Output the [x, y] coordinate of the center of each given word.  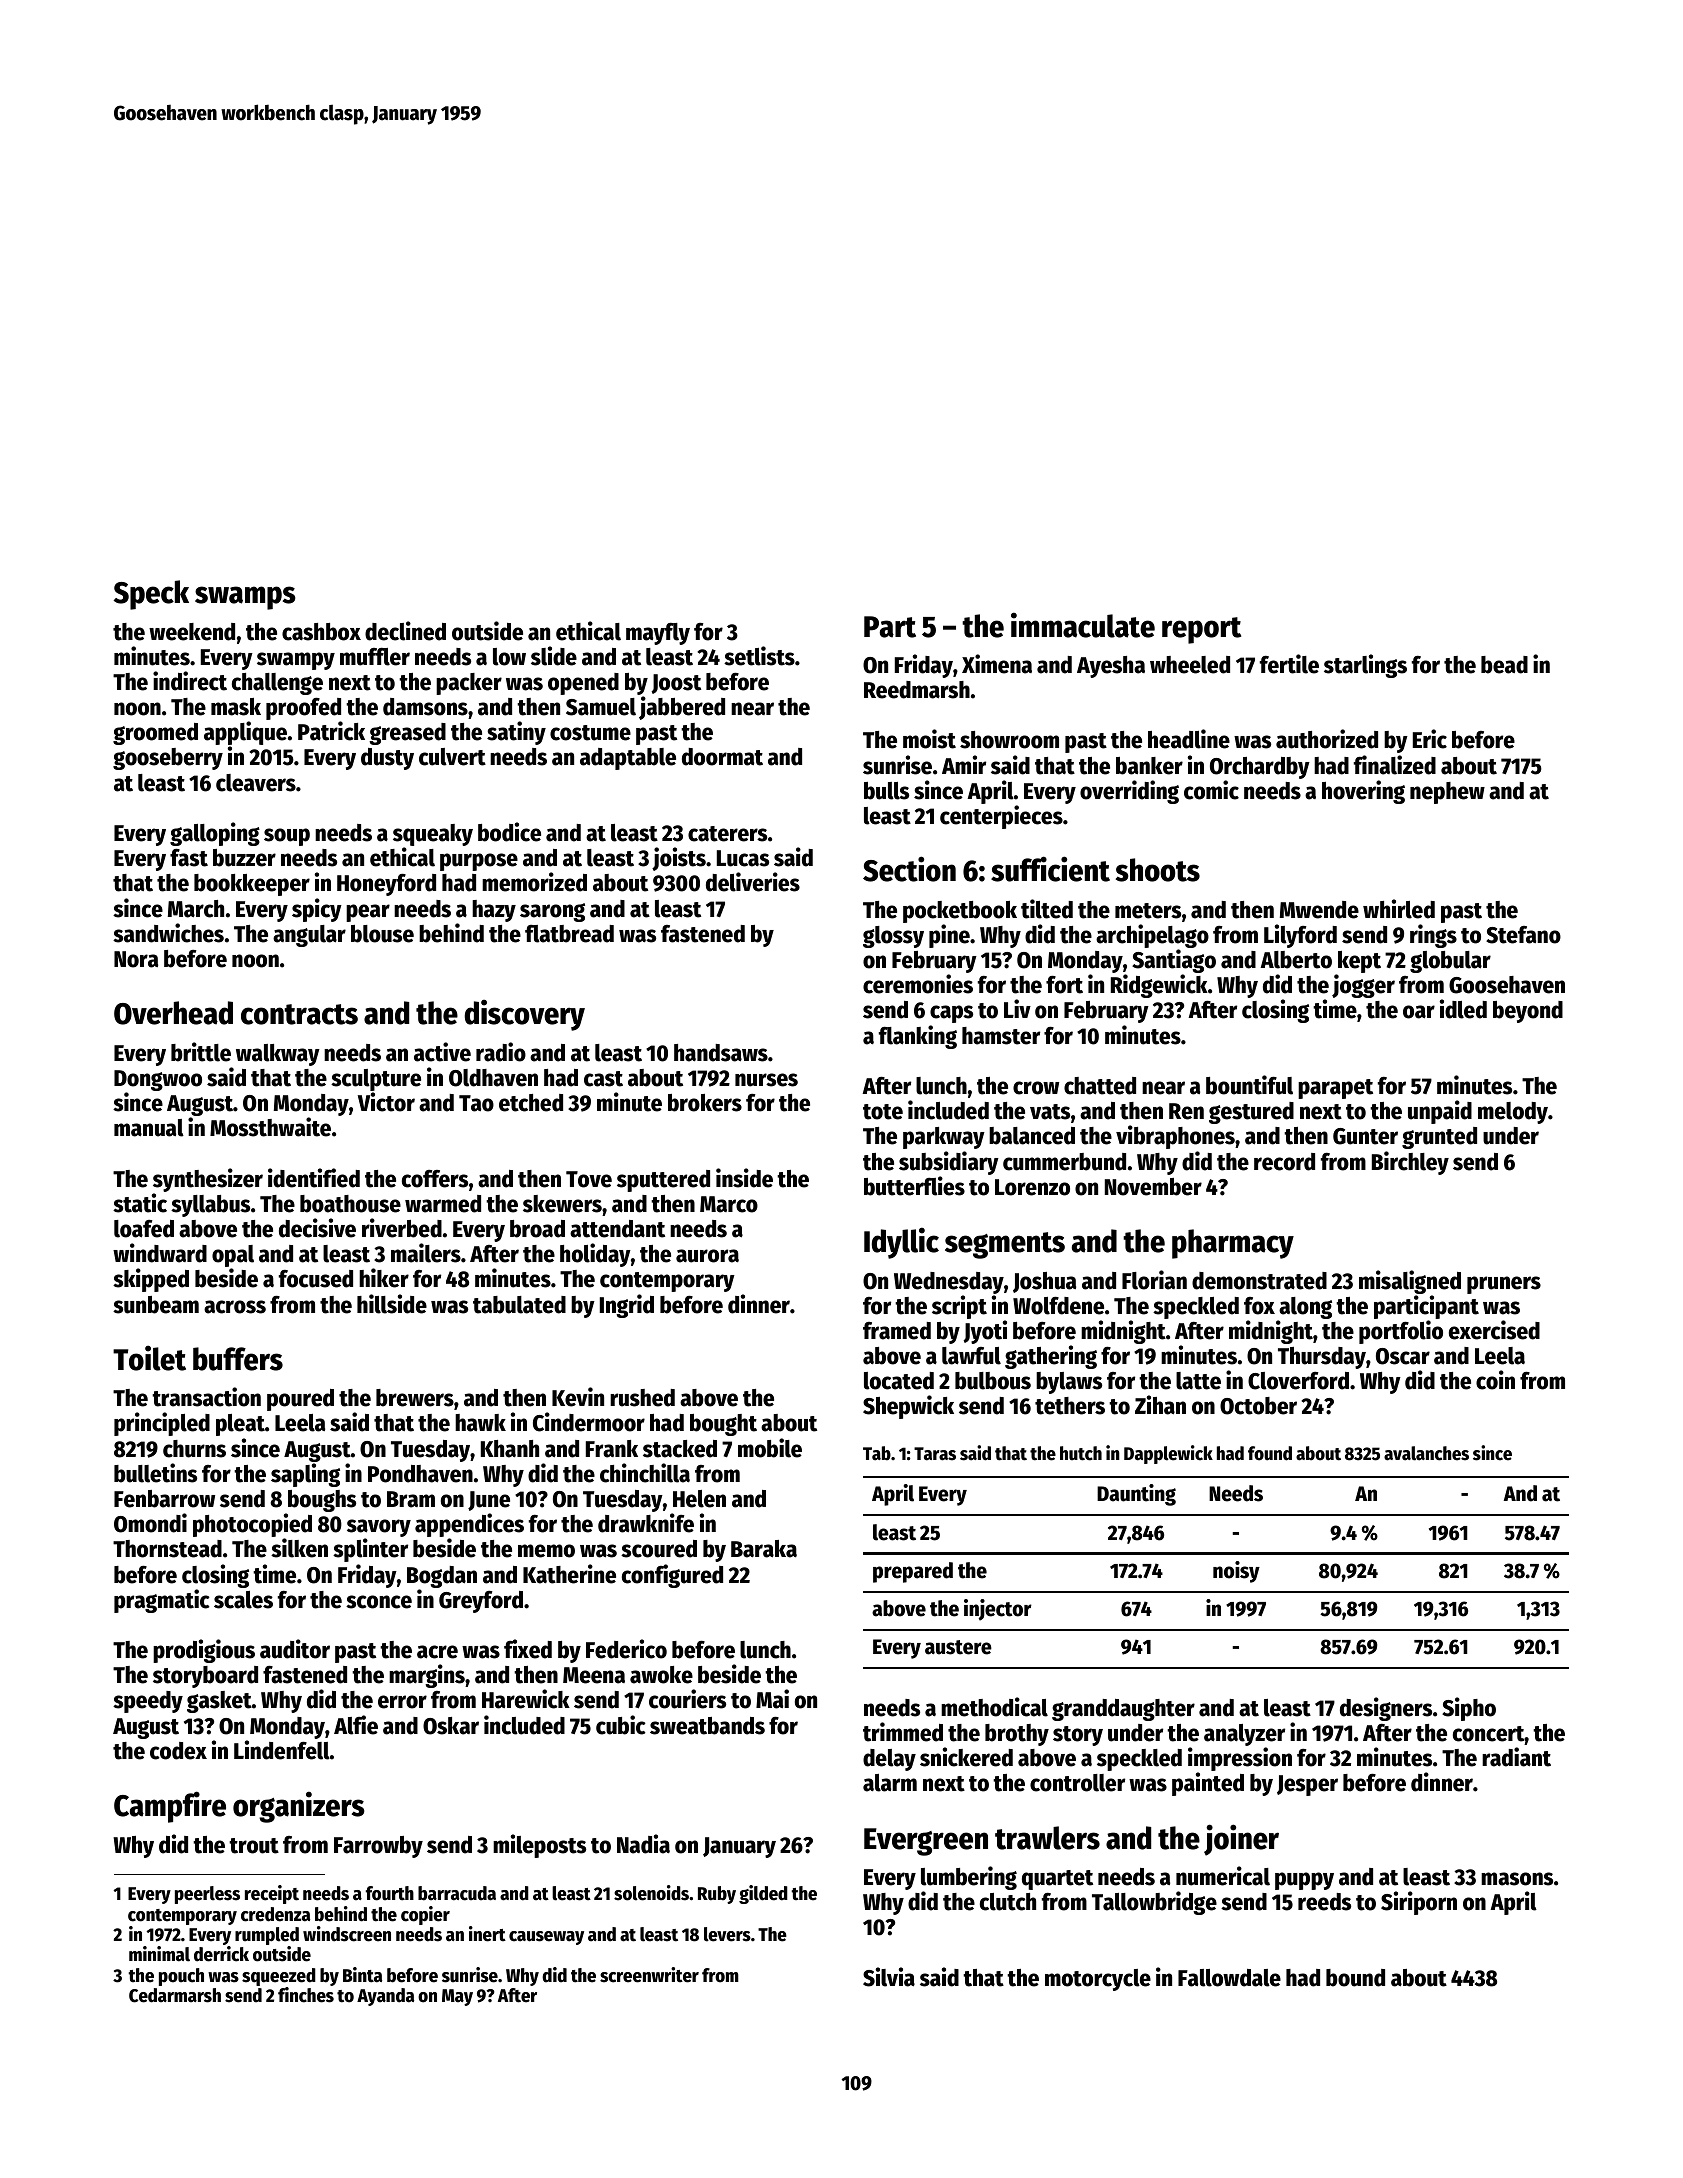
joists [679, 859]
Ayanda [385, 1997]
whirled [1399, 909]
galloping [215, 834]
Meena [594, 1675]
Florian [1154, 1280]
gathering [1051, 1357]
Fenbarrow [164, 1499]
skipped [151, 1280]
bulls [886, 791]
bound [1355, 1978]
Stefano [1523, 935]
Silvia [889, 1977]
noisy [1236, 1572]
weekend [192, 632]
